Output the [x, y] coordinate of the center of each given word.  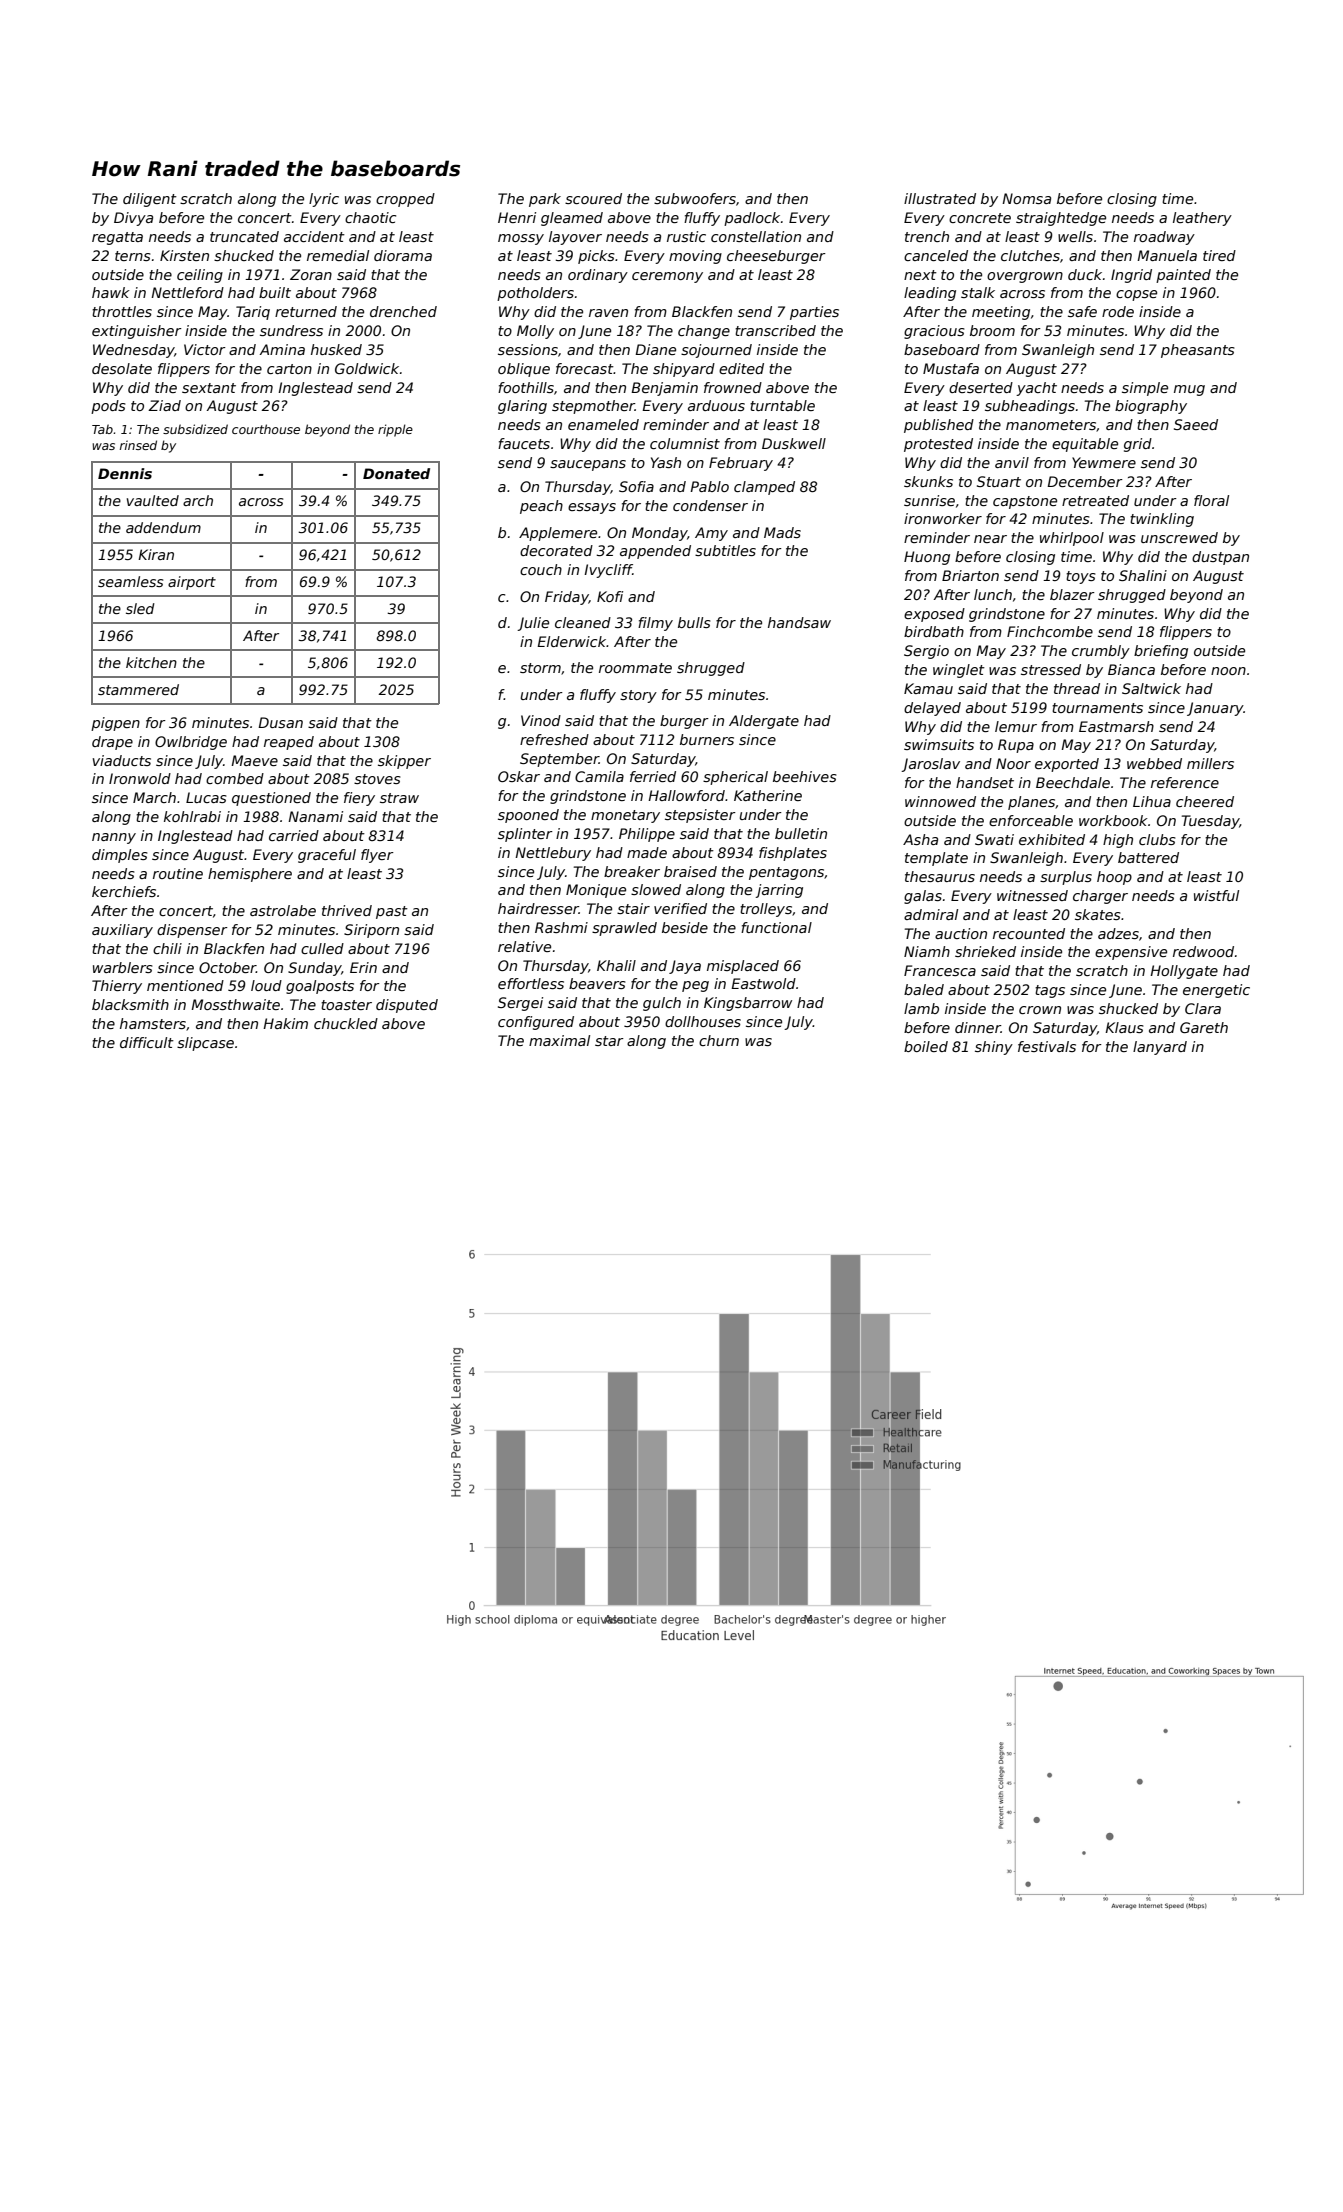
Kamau [928, 688]
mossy [521, 239]
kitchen [151, 662]
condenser [710, 505]
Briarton [970, 575]
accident [314, 236]
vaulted [153, 500]
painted [1183, 276]
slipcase [205, 1044]
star [609, 1041]
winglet [959, 671]
